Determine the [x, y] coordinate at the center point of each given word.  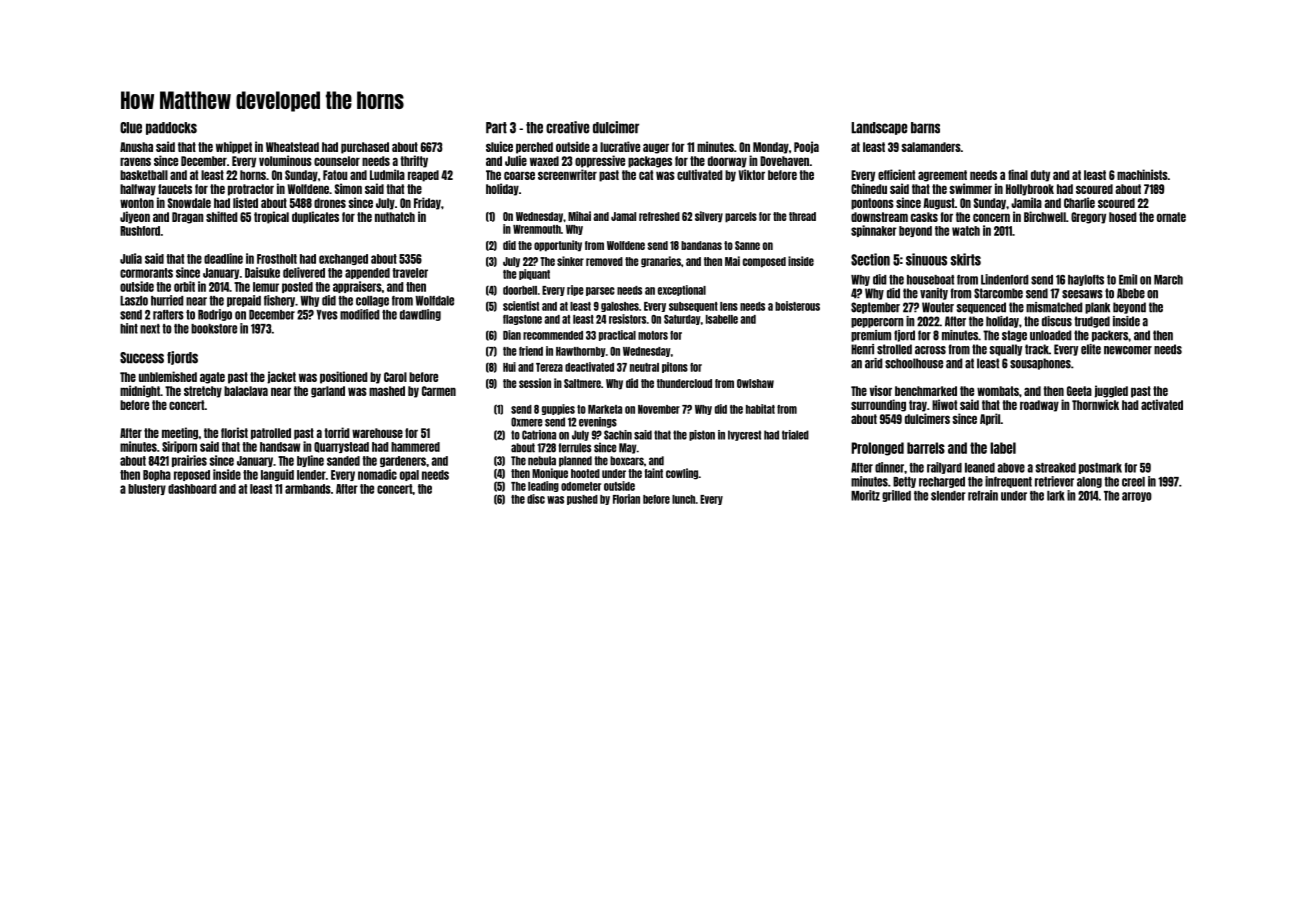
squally [1006, 350]
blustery [147, 489]
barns [925, 128]
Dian [512, 335]
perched [534, 148]
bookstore [214, 329]
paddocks [171, 128]
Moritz [865, 495]
